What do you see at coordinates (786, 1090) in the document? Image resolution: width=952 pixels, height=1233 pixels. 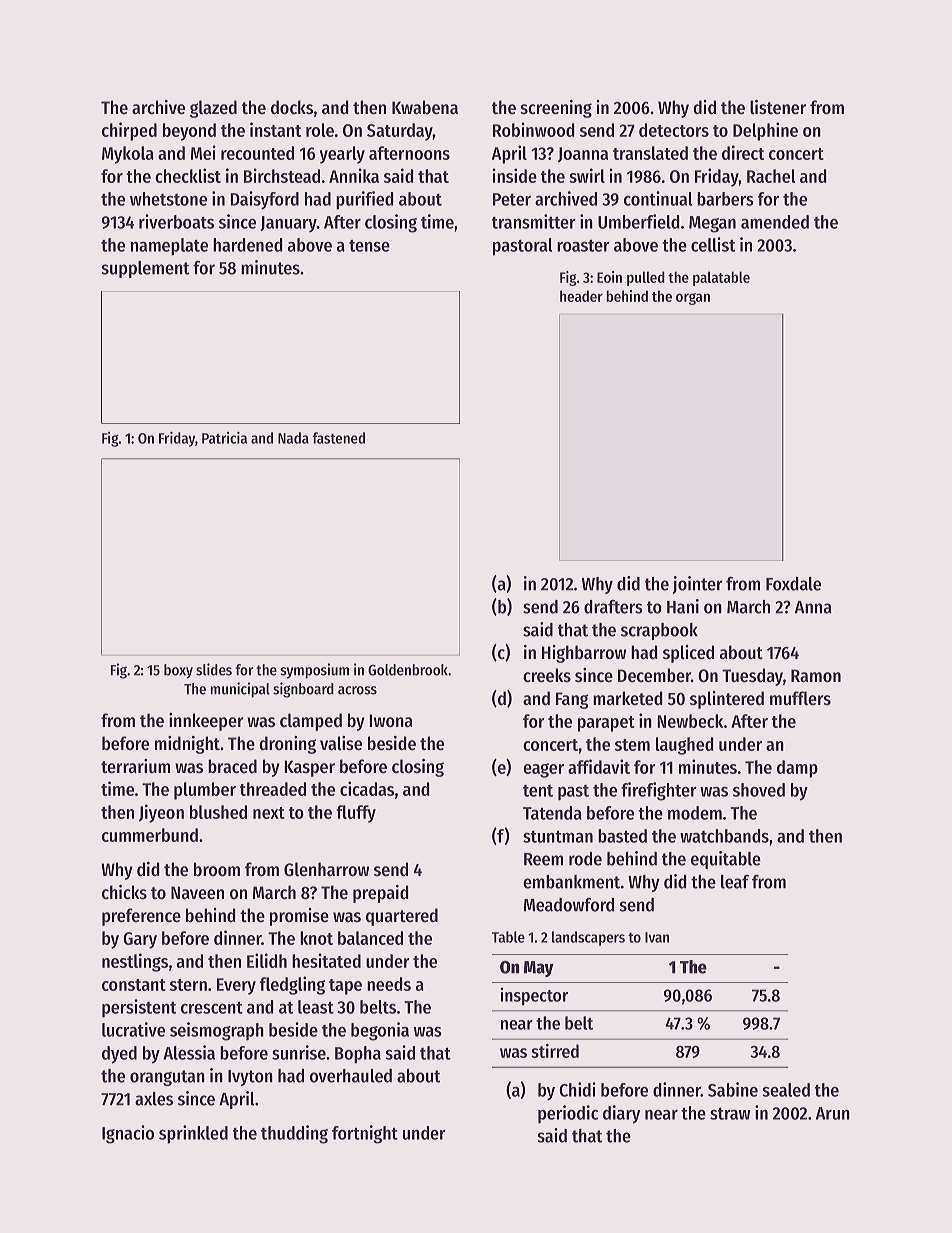 I see `sealed` at bounding box center [786, 1090].
